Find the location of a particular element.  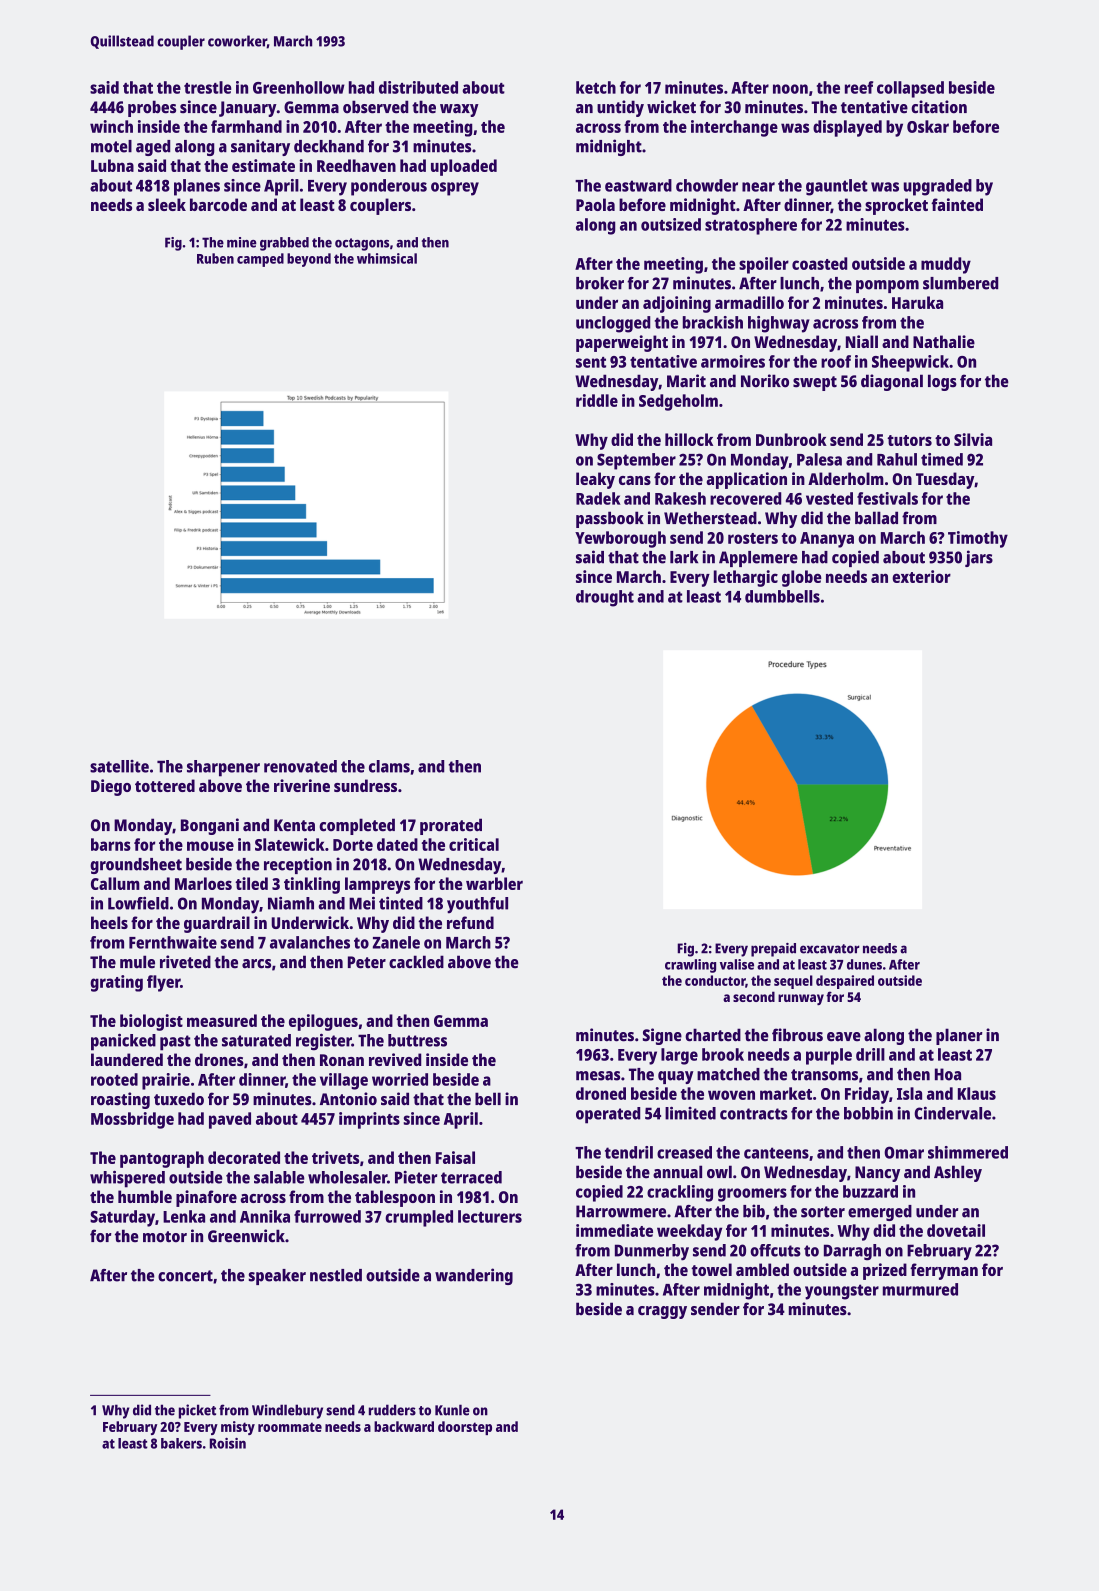

concert is located at coordinates (185, 1276).
